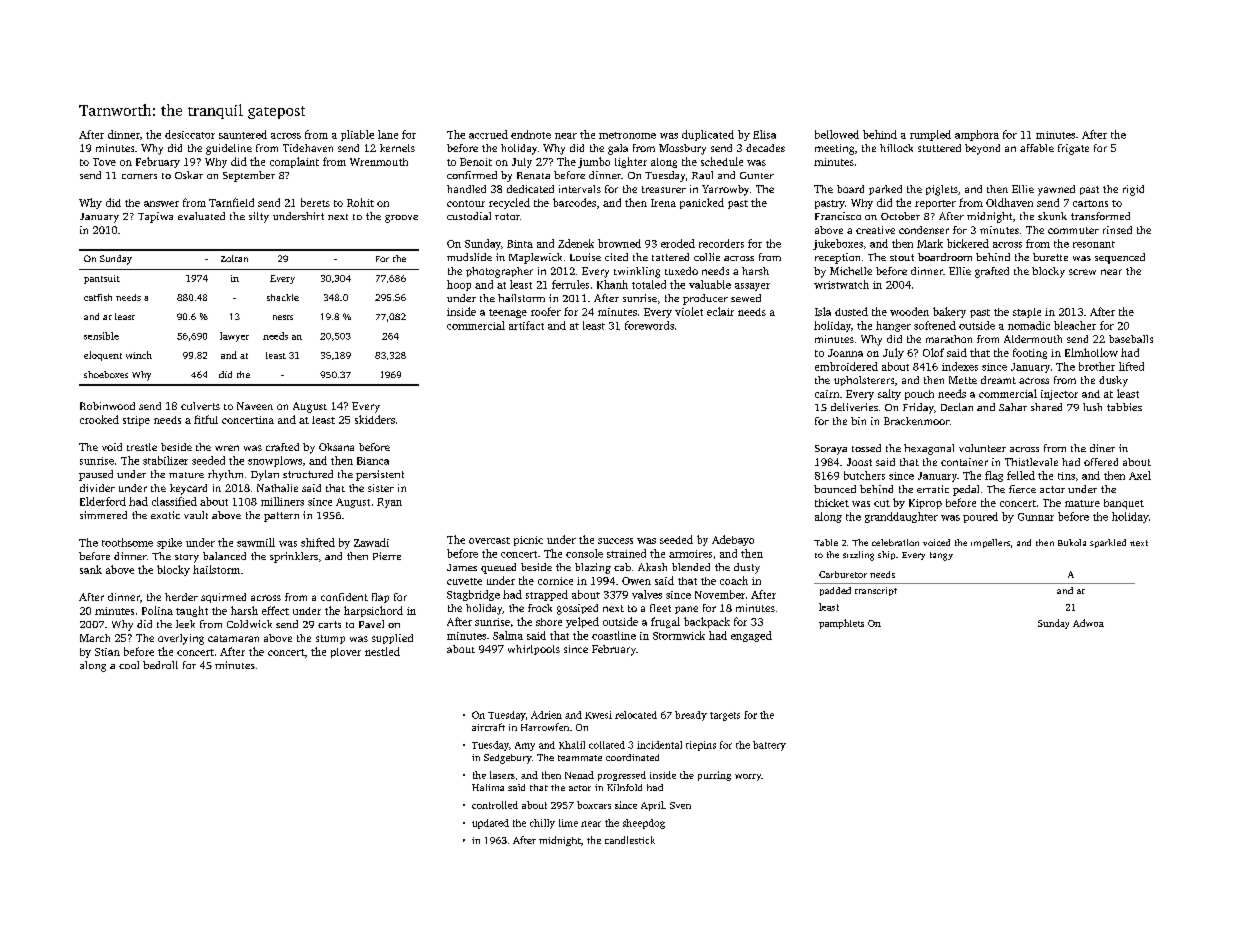  Describe the element at coordinates (630, 840) in the image. I see `candlestick` at that location.
